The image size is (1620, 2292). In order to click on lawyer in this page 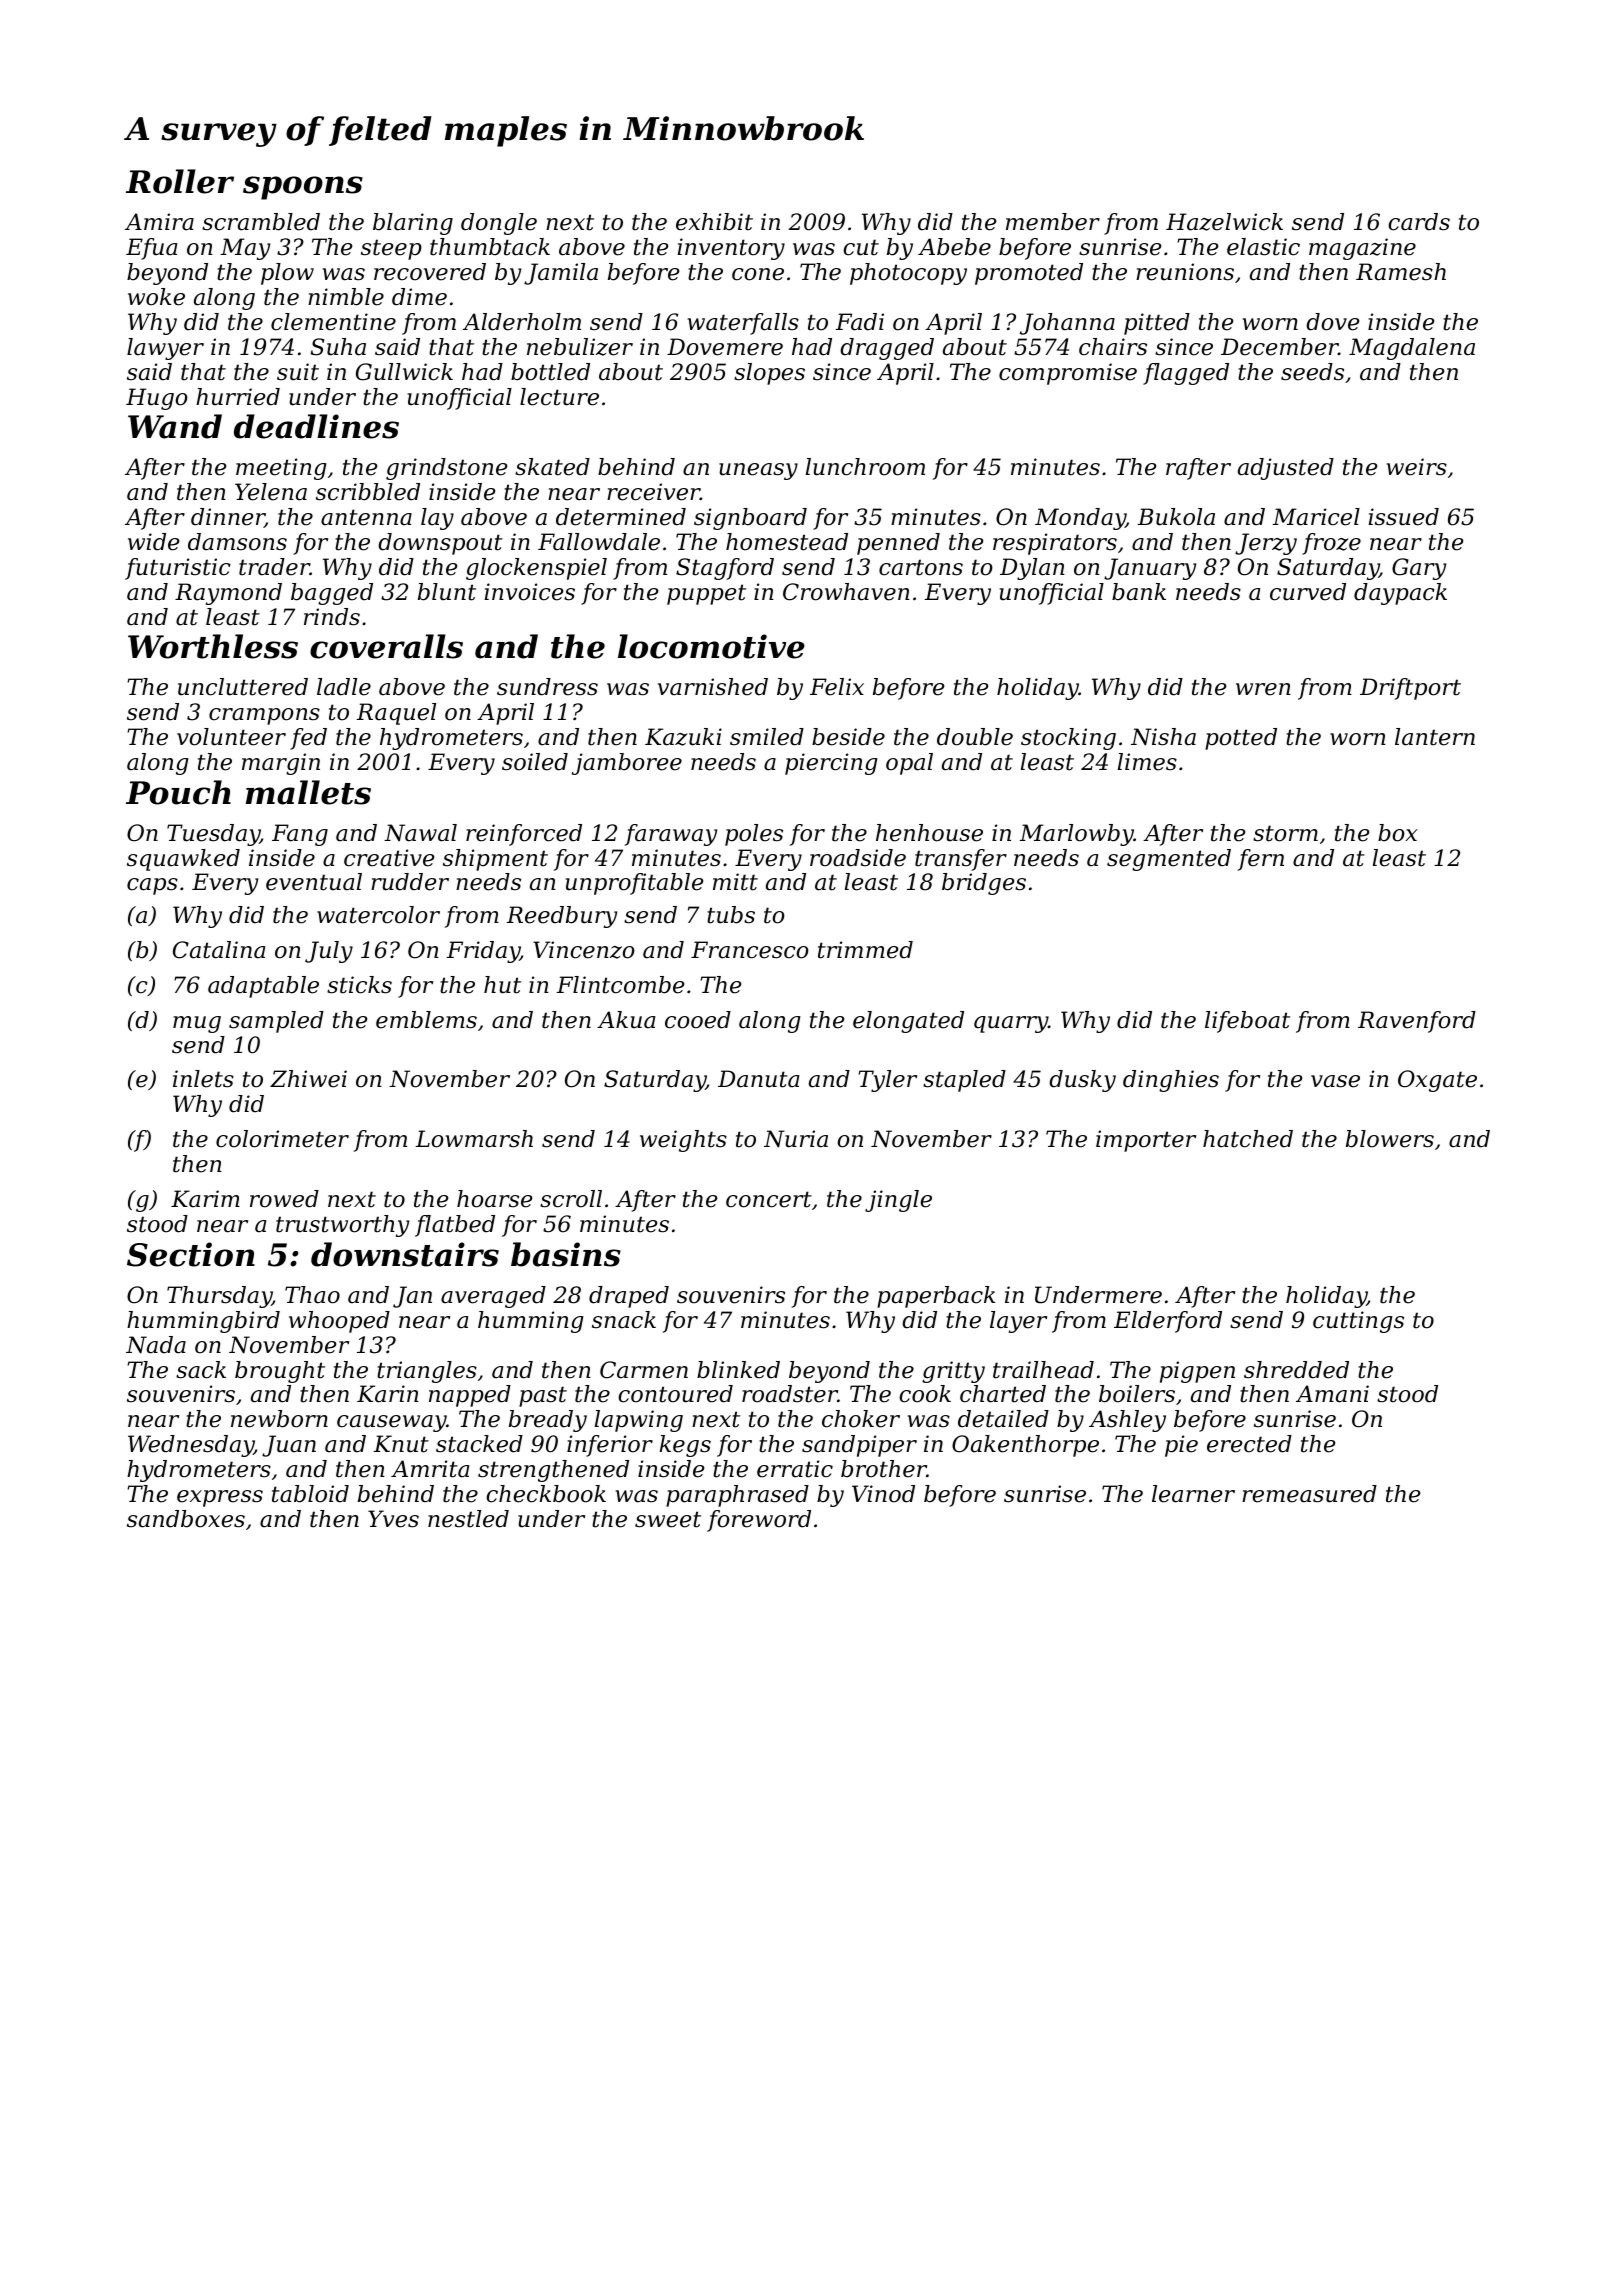, I will do `click(165, 349)`.
